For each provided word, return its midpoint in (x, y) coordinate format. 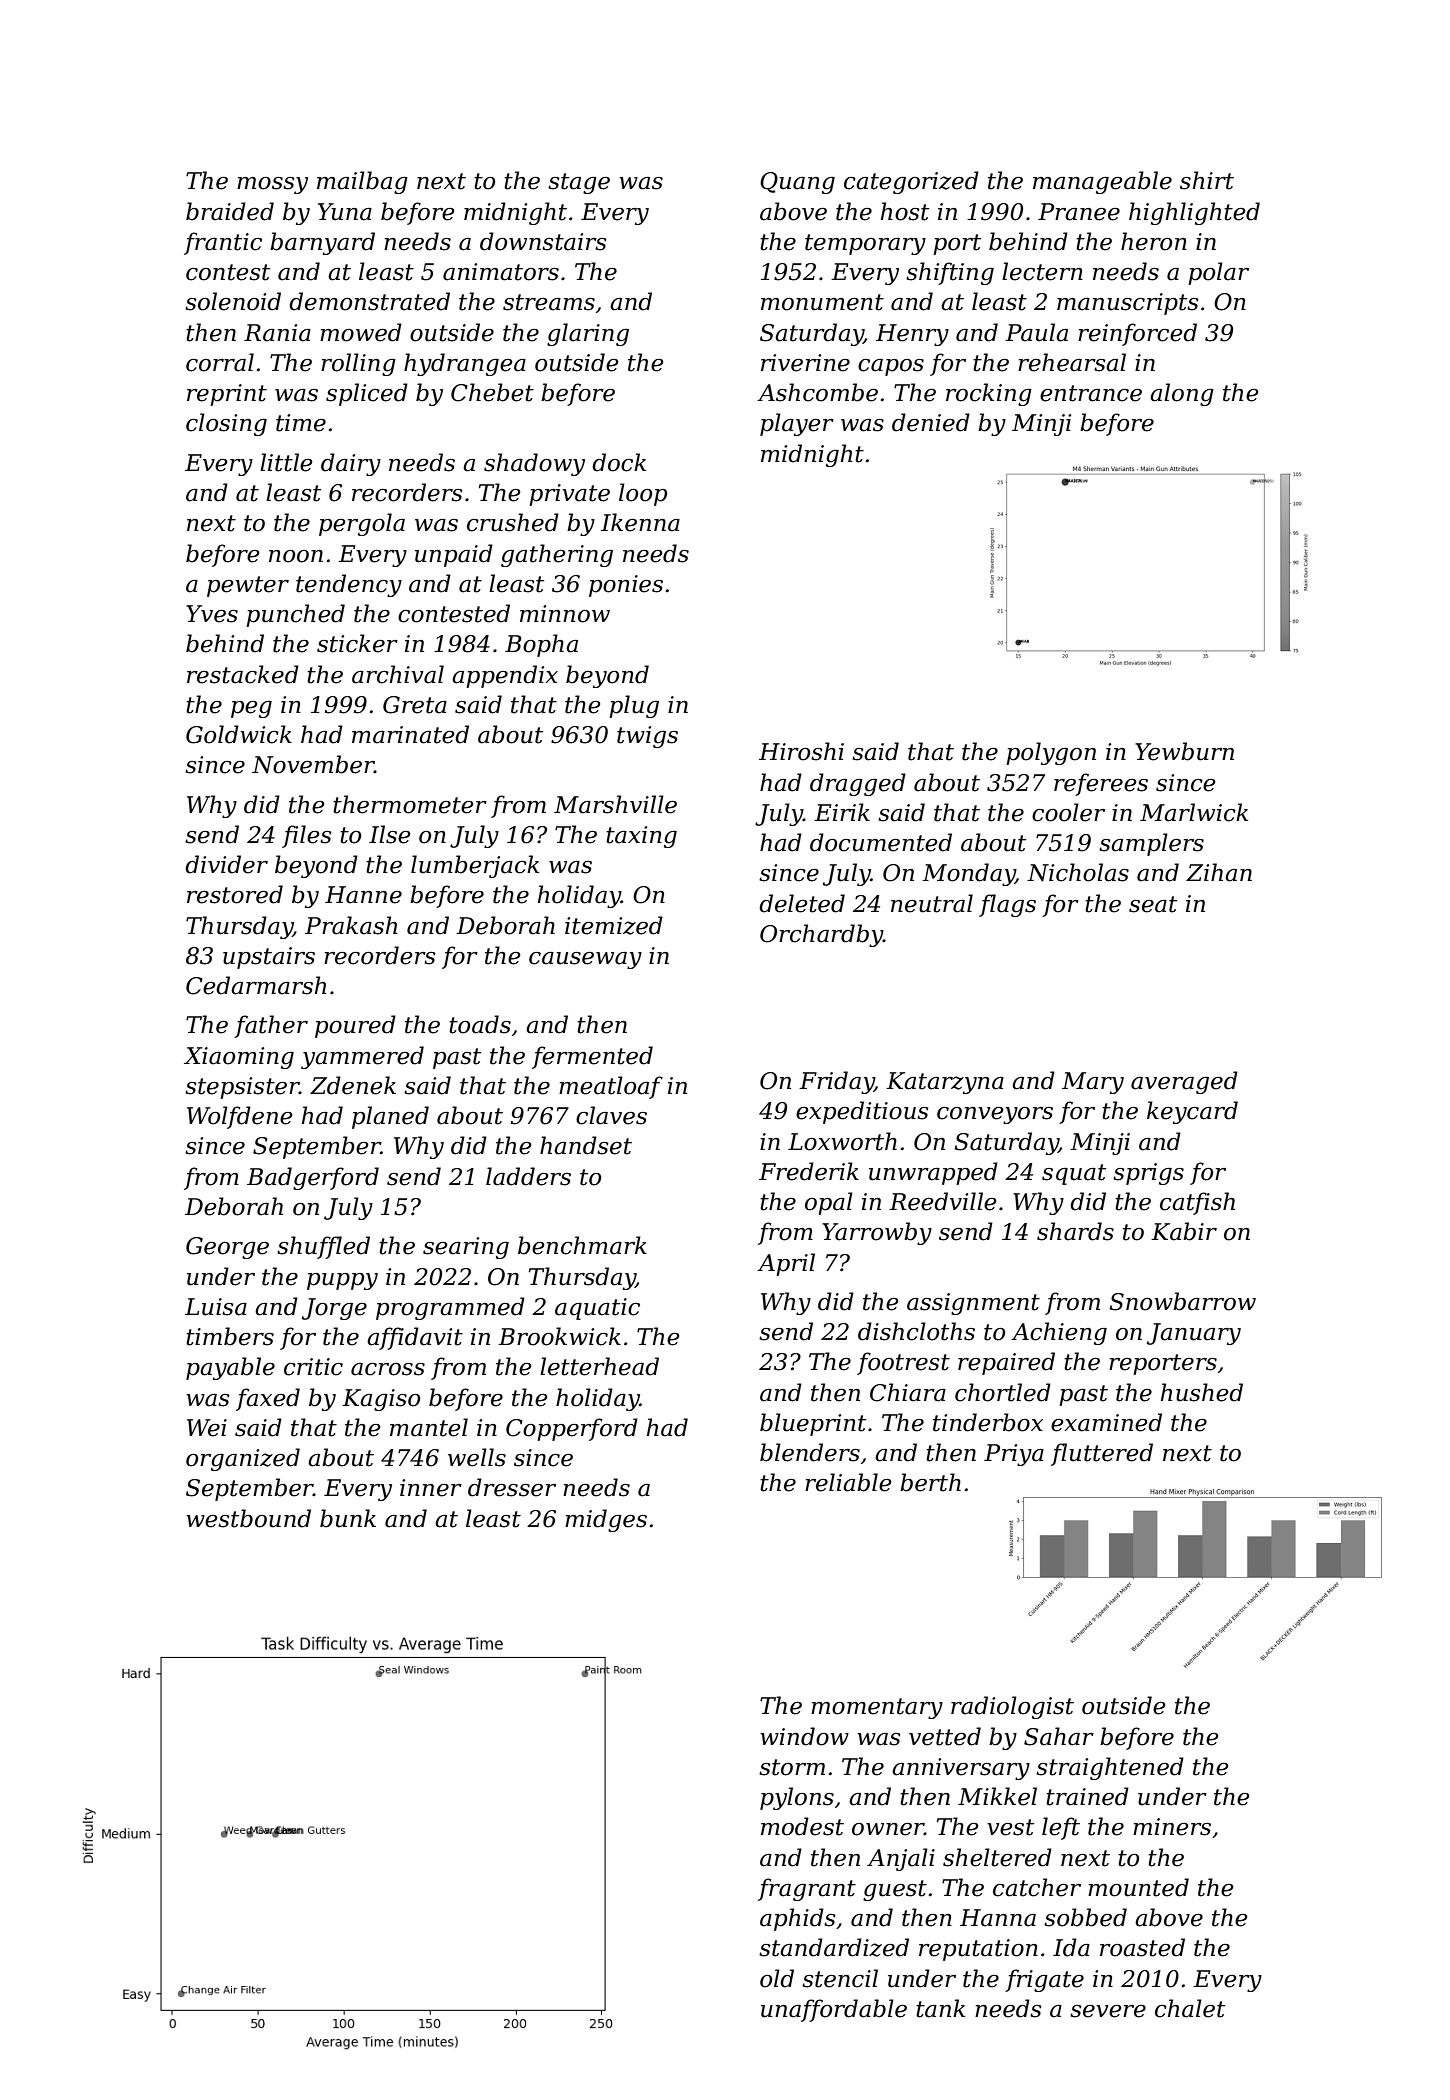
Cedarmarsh (256, 985)
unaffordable (834, 2010)
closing (226, 424)
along (1182, 394)
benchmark (582, 1245)
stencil (840, 1978)
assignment (973, 1304)
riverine (805, 363)
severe (1108, 2011)
